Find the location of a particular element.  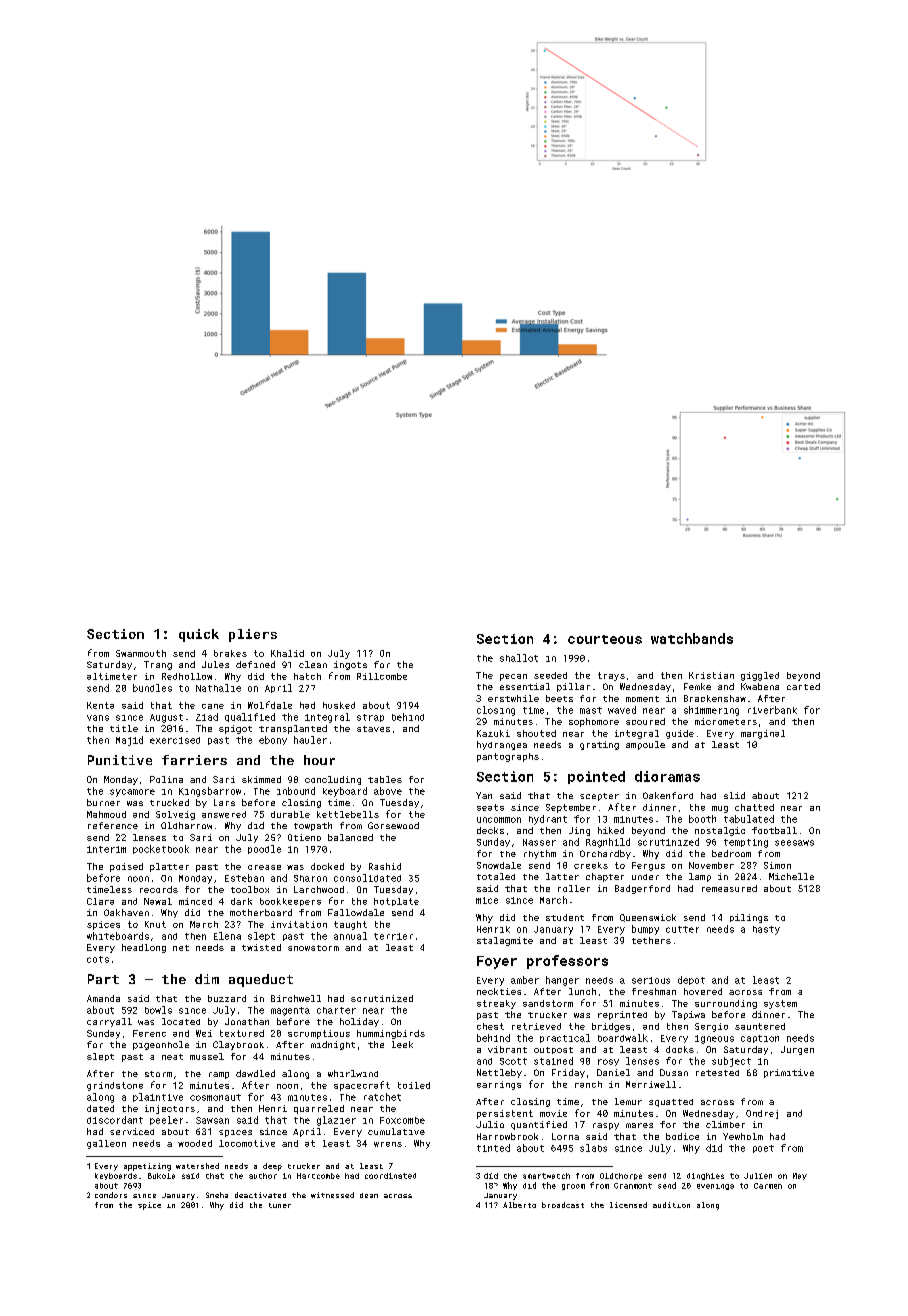

tethers is located at coordinates (651, 940).
